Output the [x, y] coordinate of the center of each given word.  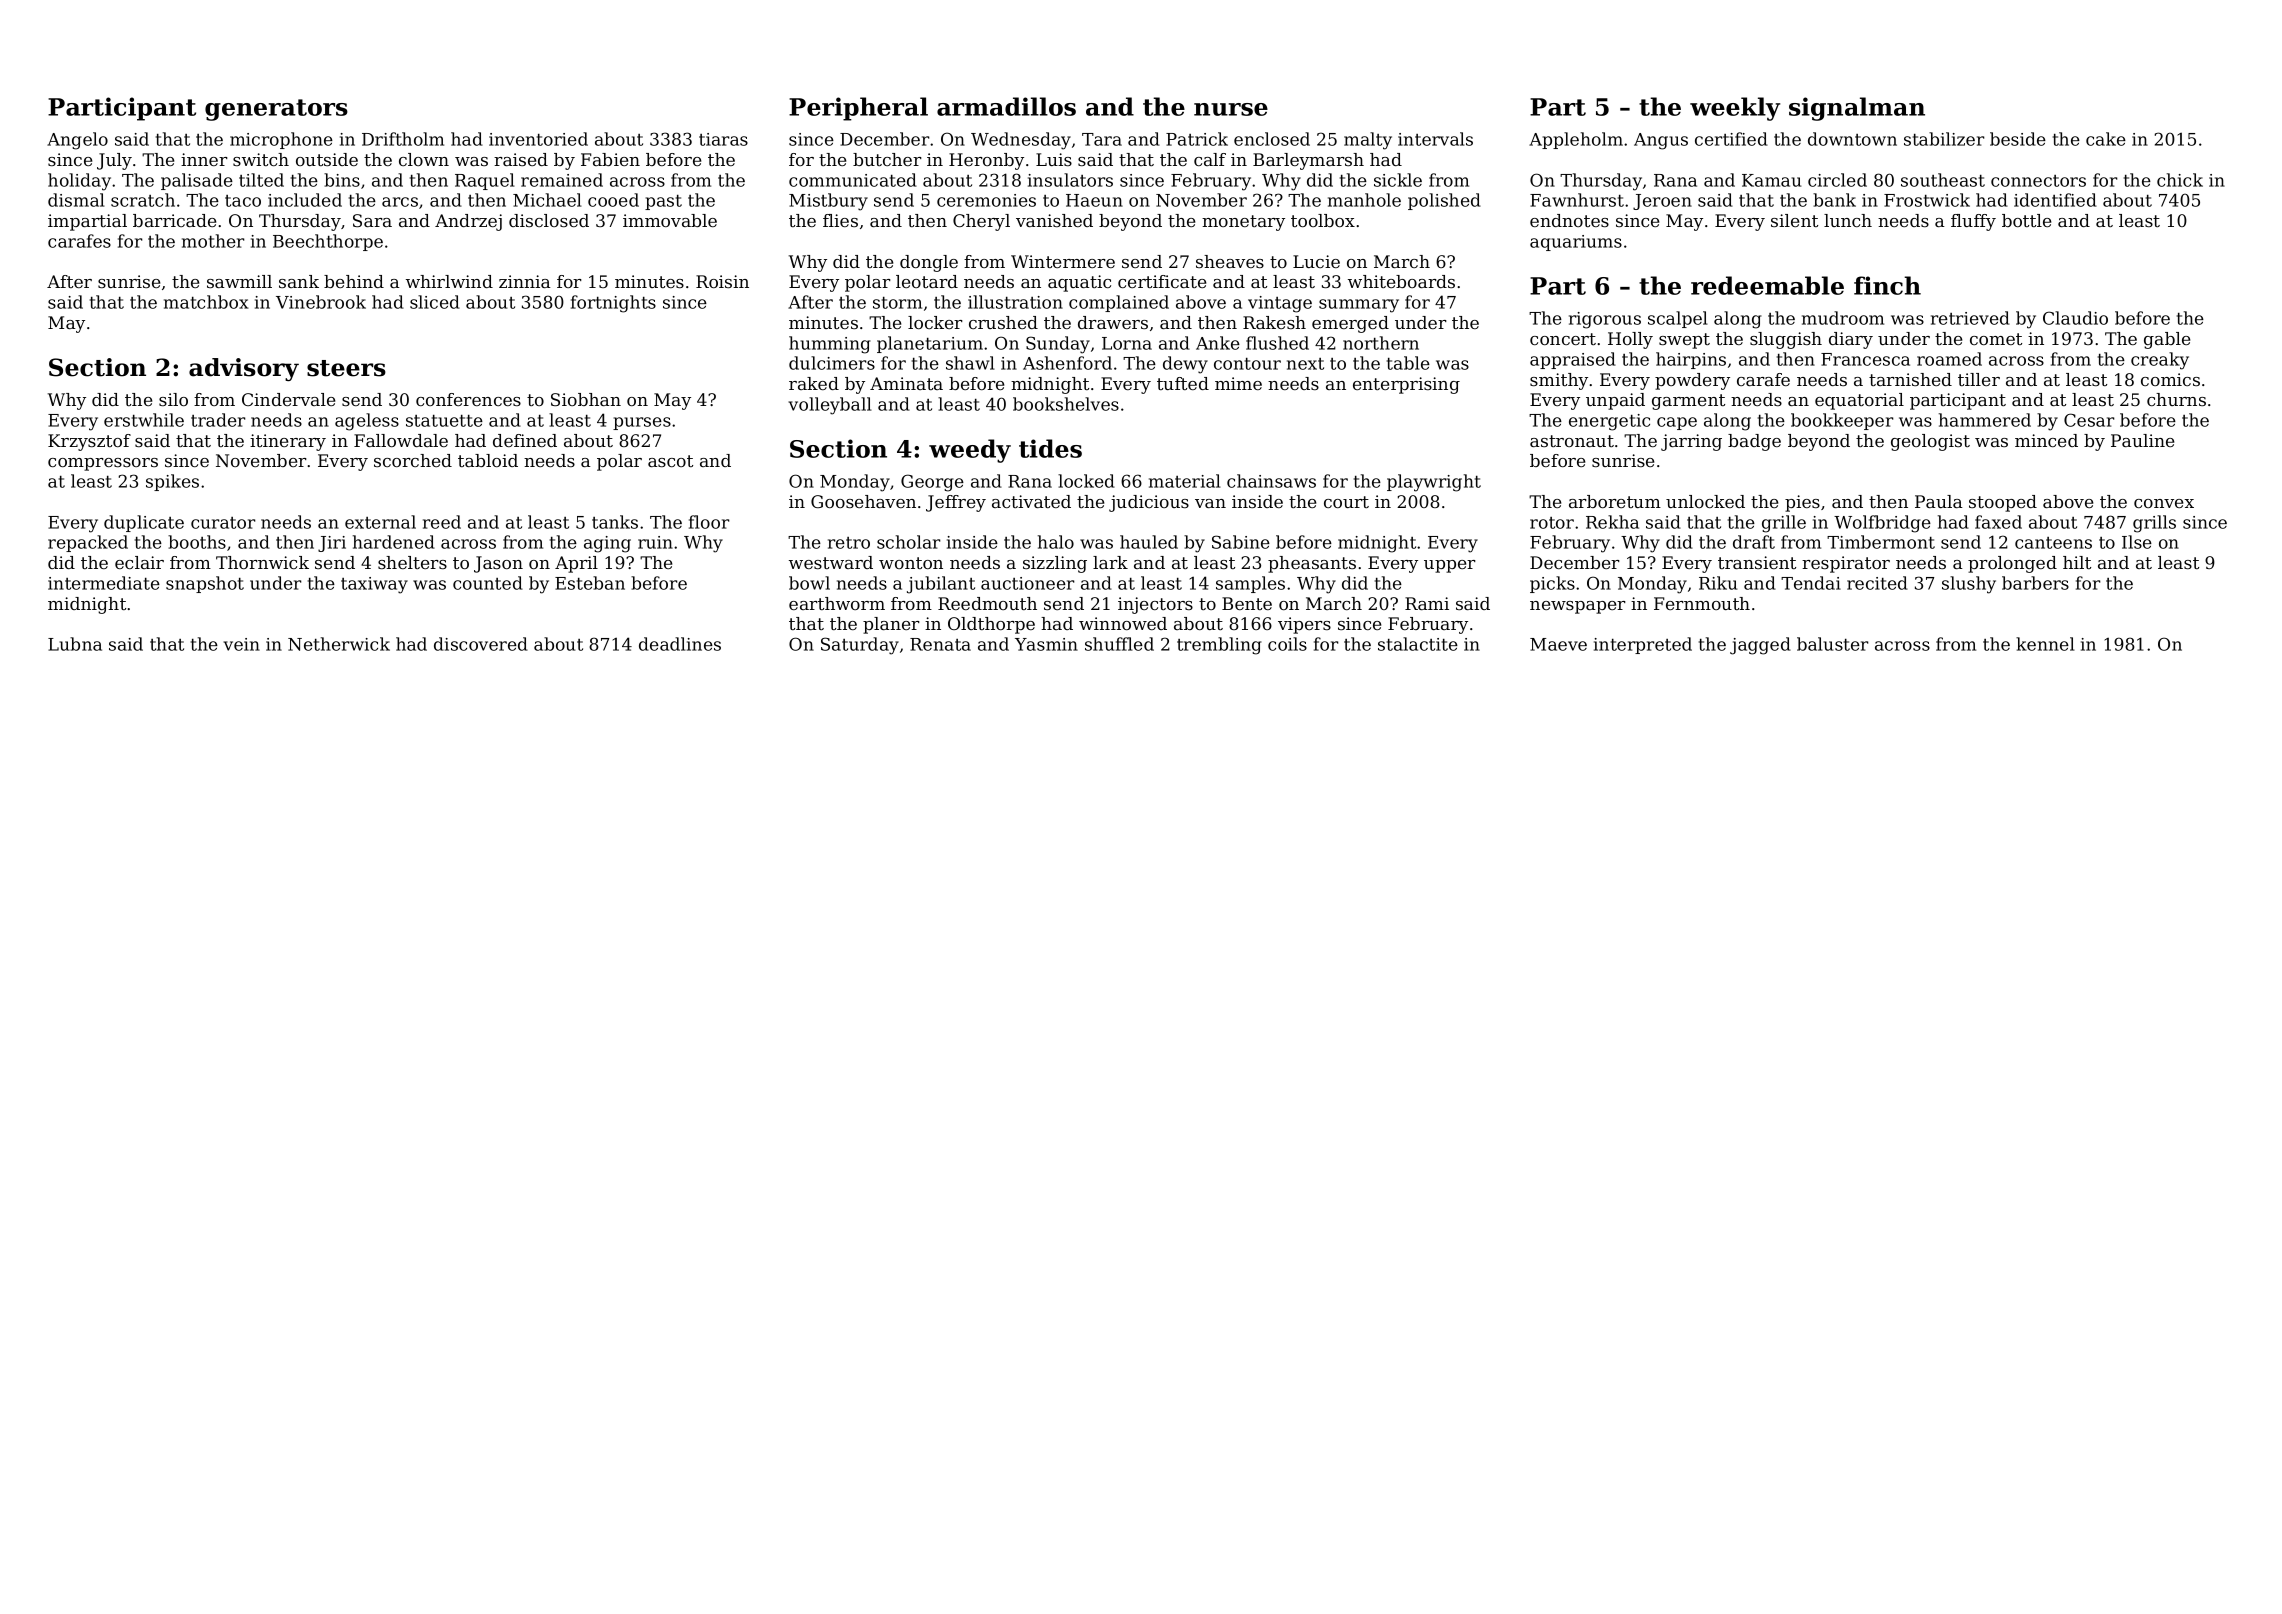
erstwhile [144, 420]
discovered [481, 644]
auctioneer [1028, 583]
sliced [435, 302]
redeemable [1767, 285]
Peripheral [858, 109]
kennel [2045, 644]
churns [2176, 399]
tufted [1183, 383]
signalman [1857, 109]
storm [897, 303]
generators [276, 110]
